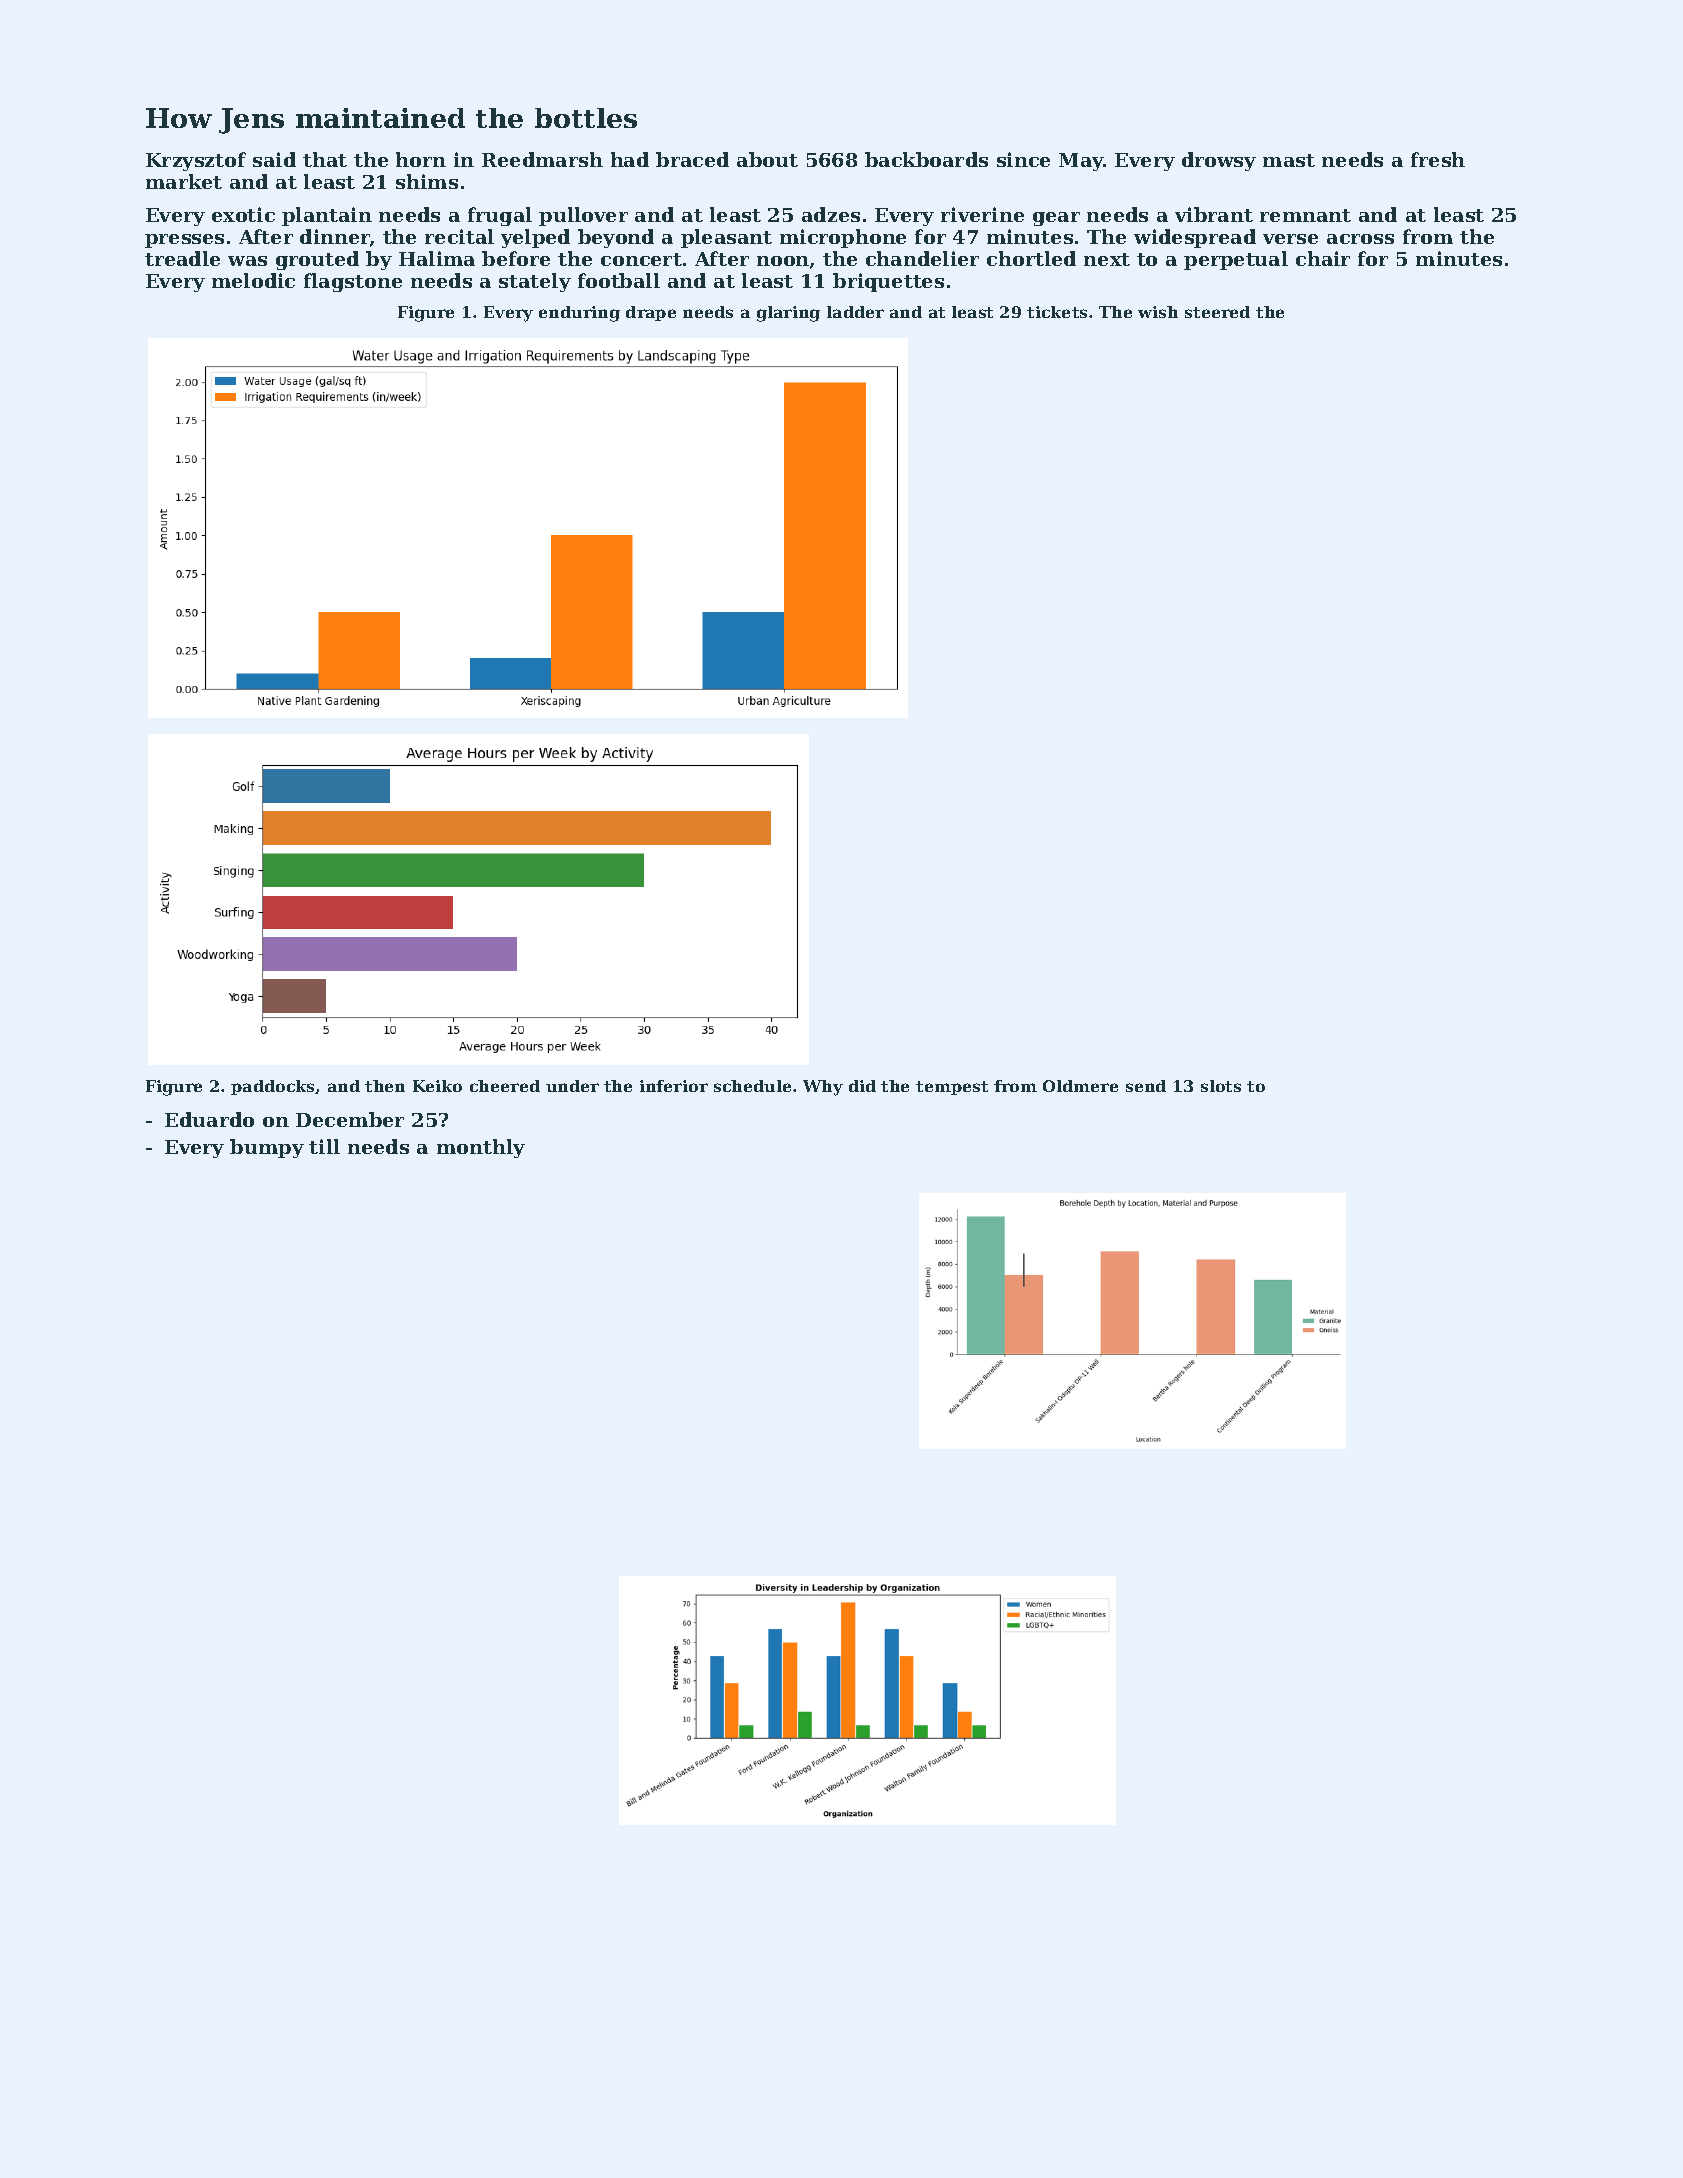 The height and width of the page is (2178, 1683). I want to click on before, so click(516, 258).
